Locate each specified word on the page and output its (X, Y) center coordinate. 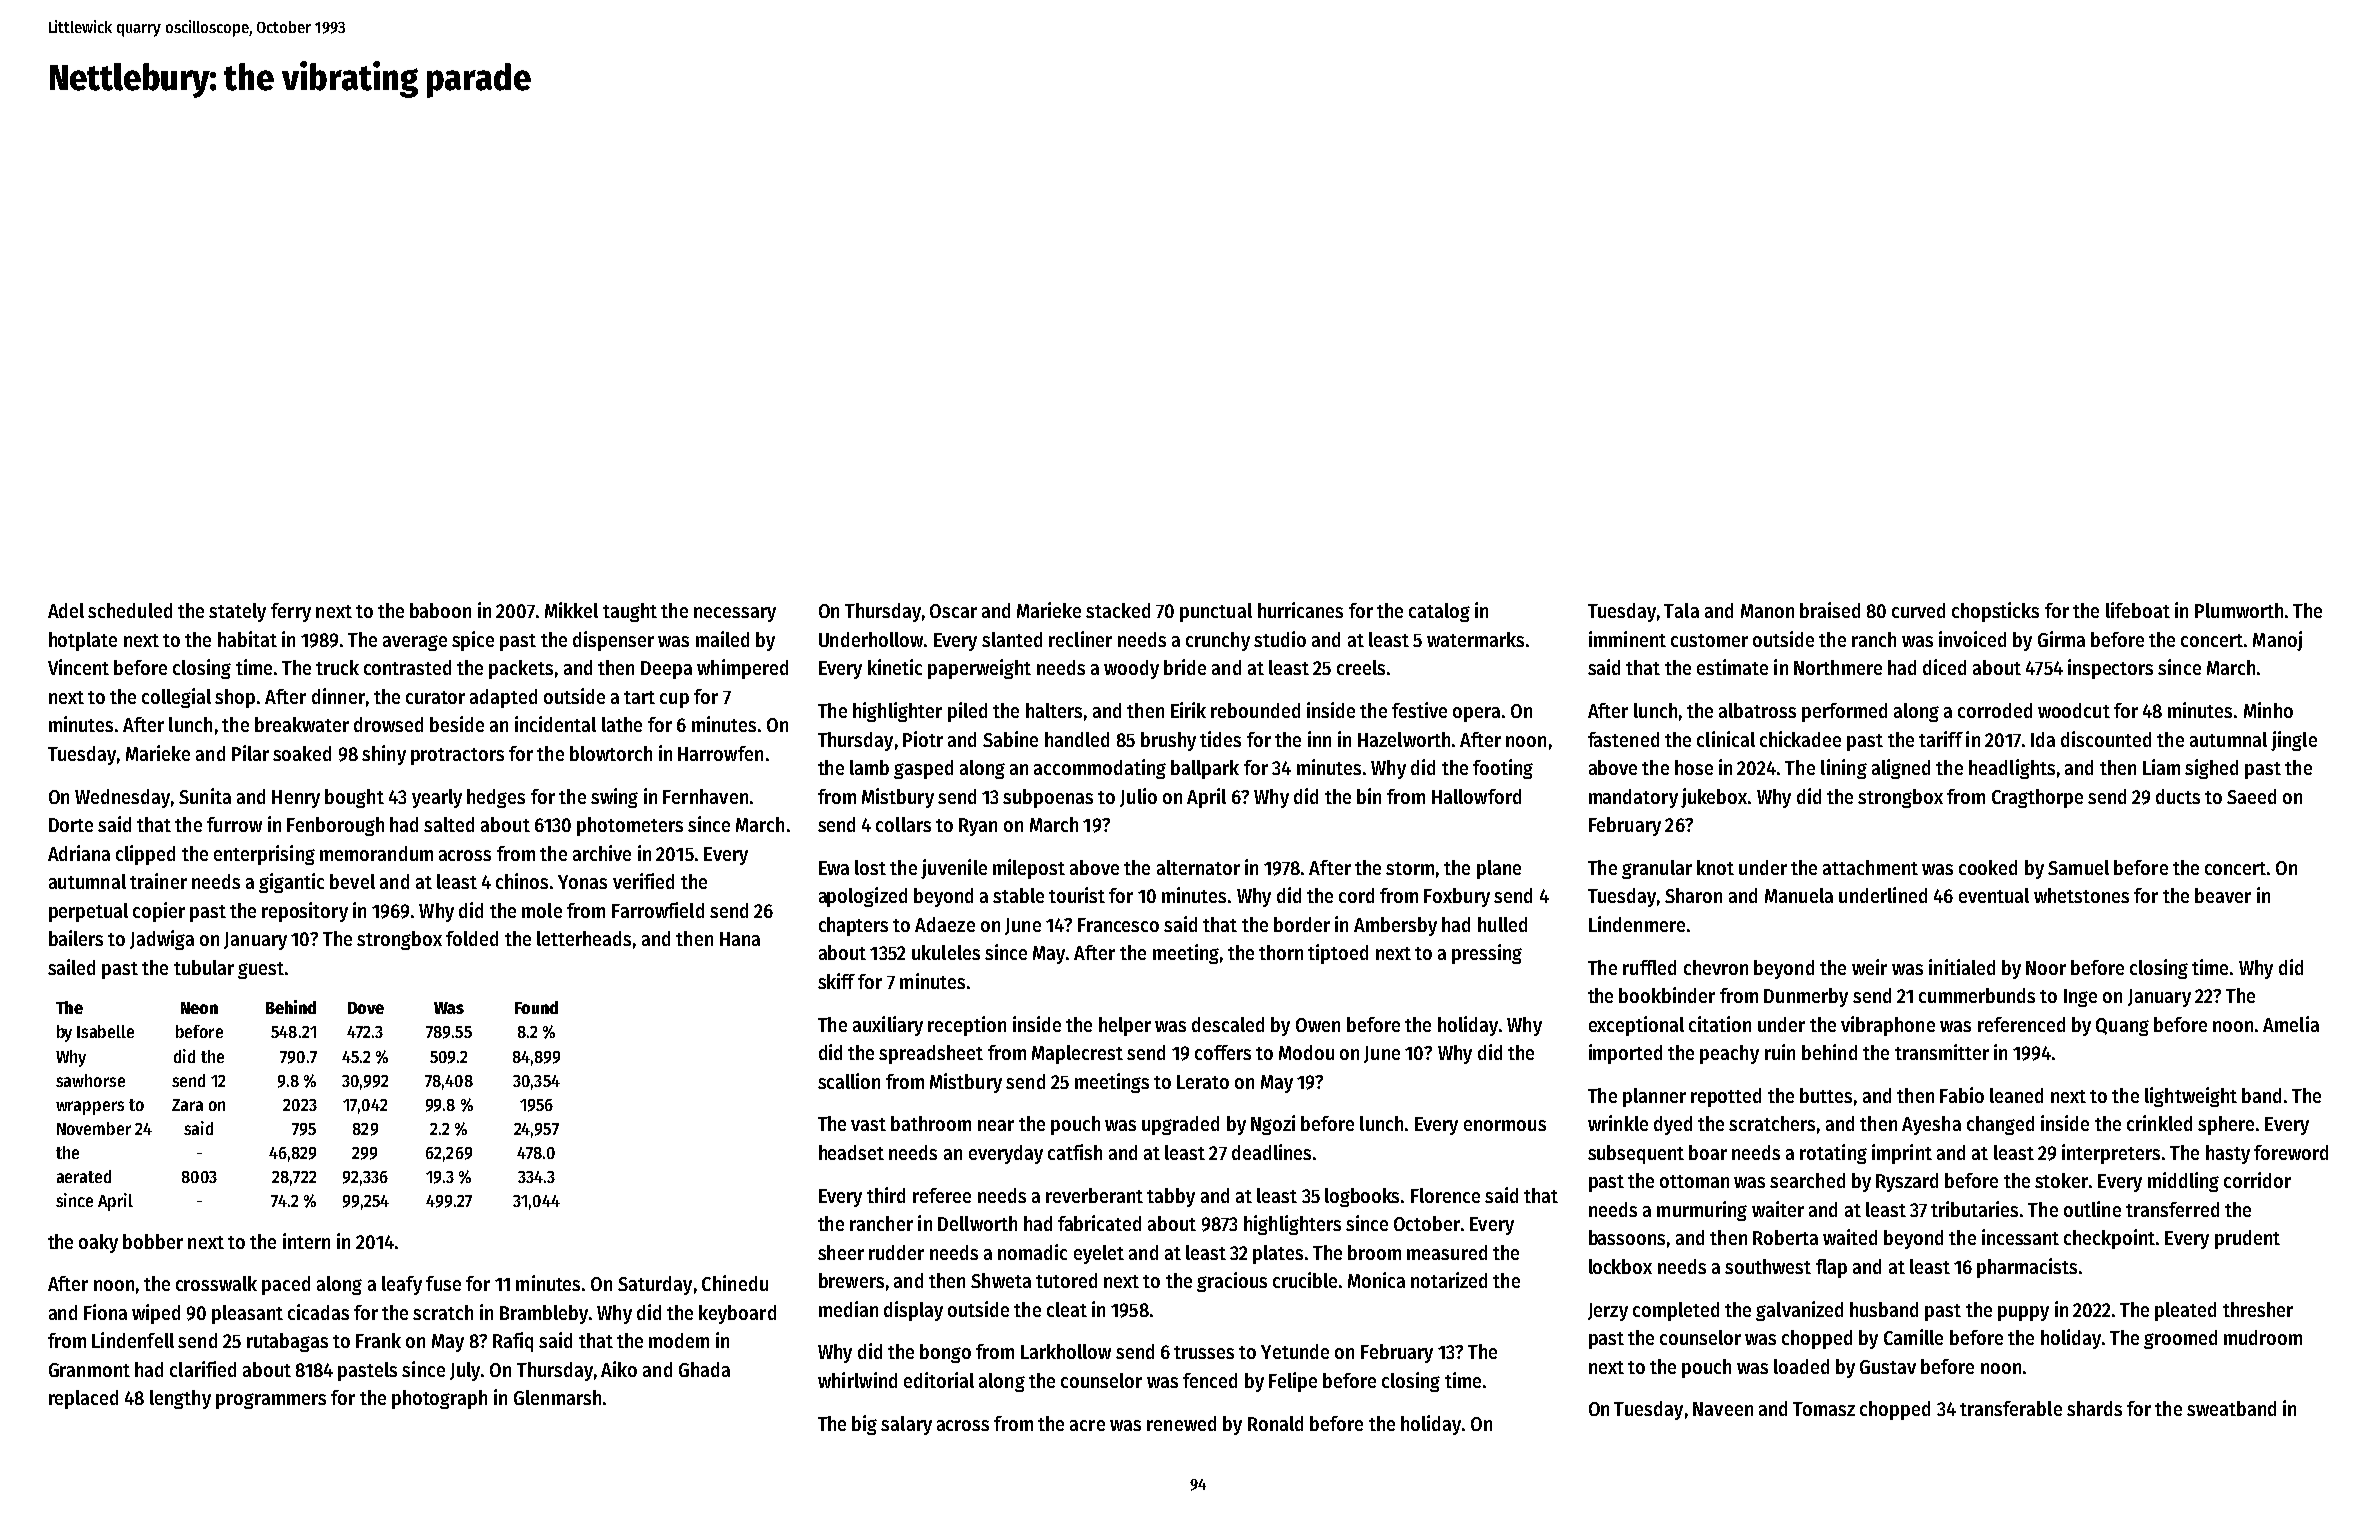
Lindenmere (1637, 924)
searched (1807, 1180)
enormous (1505, 1125)
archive (602, 853)
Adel (66, 610)
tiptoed (1338, 954)
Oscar (953, 611)
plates (1278, 1254)
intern (306, 1241)
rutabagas (287, 1342)
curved (1918, 610)
